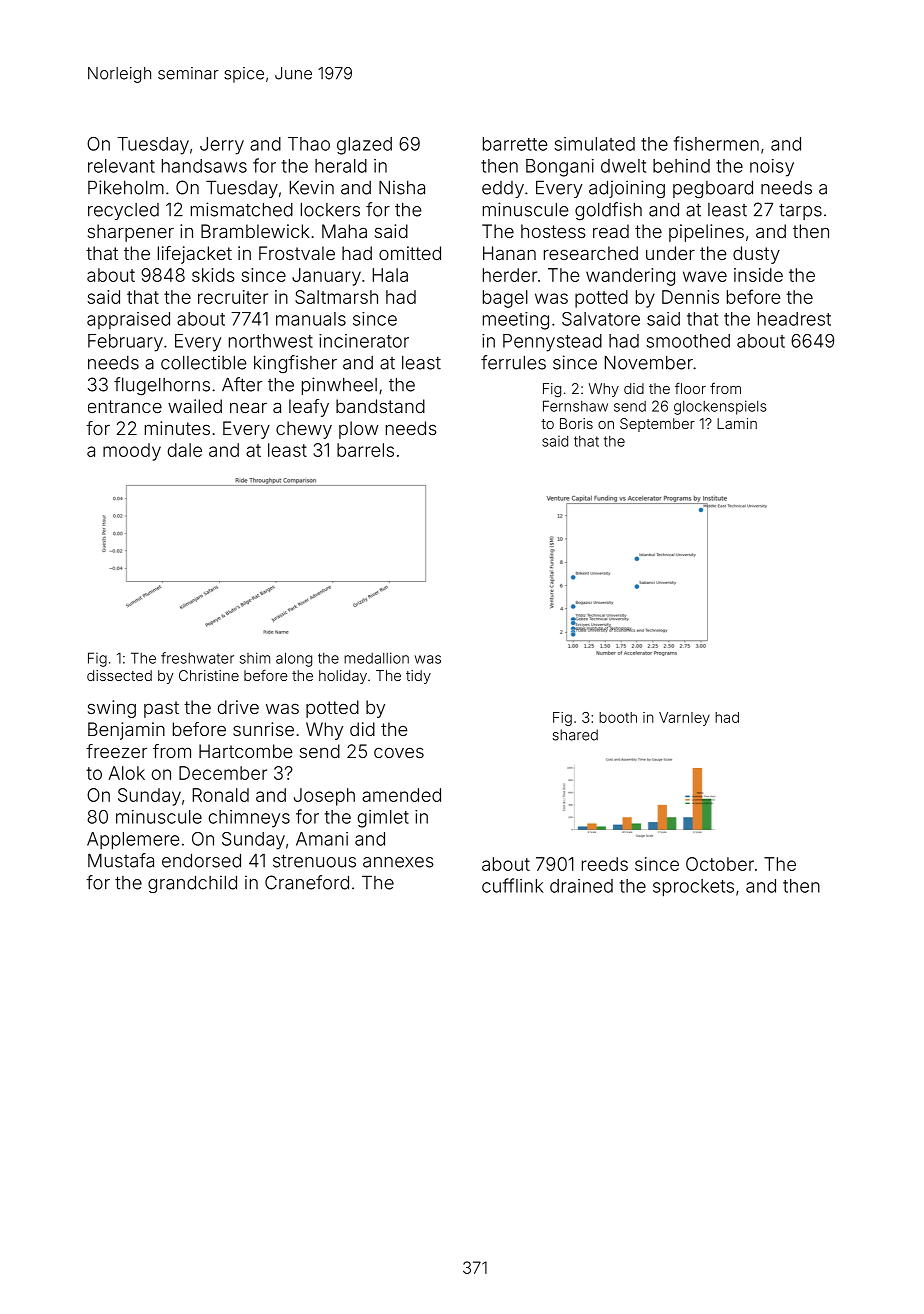 This document has height=1314, width=924. What do you see at coordinates (693, 888) in the document?
I see `sprockets` at bounding box center [693, 888].
